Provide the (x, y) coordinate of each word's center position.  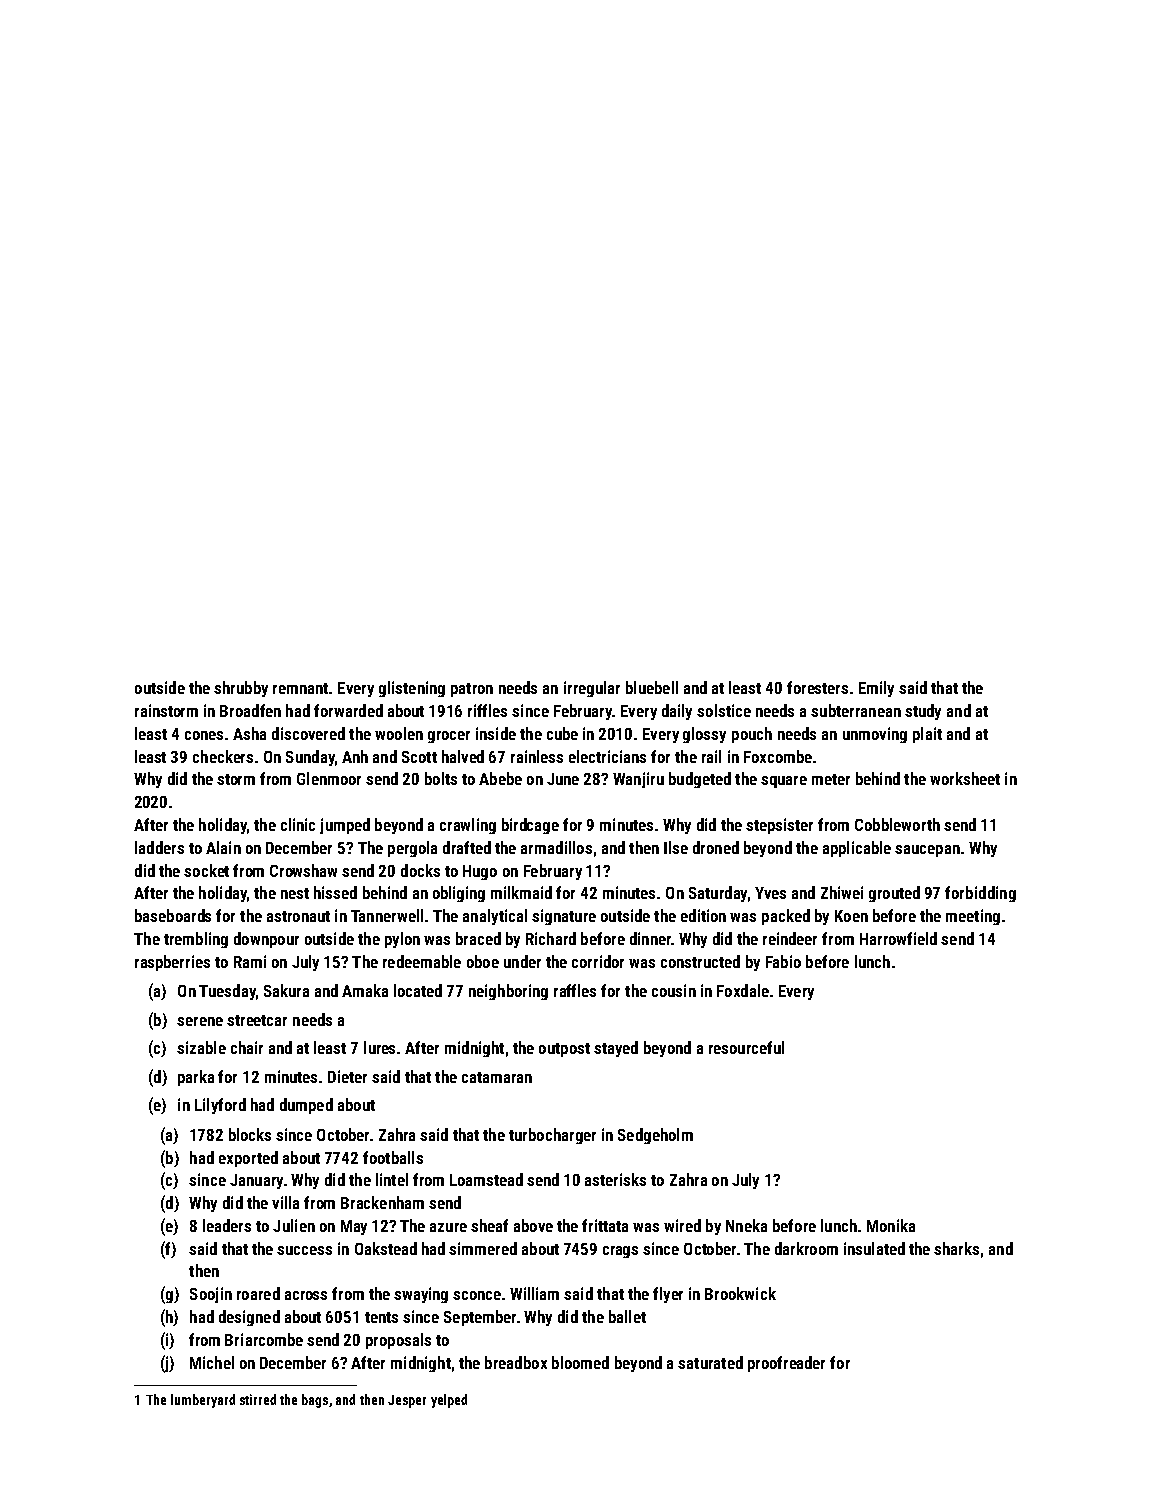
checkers (223, 756)
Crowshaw (303, 870)
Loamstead (486, 1179)
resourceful (746, 1047)
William (534, 1293)
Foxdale (743, 990)
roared (258, 1293)
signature (564, 917)
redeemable (422, 961)
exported (248, 1159)
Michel (212, 1362)
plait (927, 735)
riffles (487, 710)
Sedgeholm (655, 1136)
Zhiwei (842, 892)
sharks (956, 1248)
